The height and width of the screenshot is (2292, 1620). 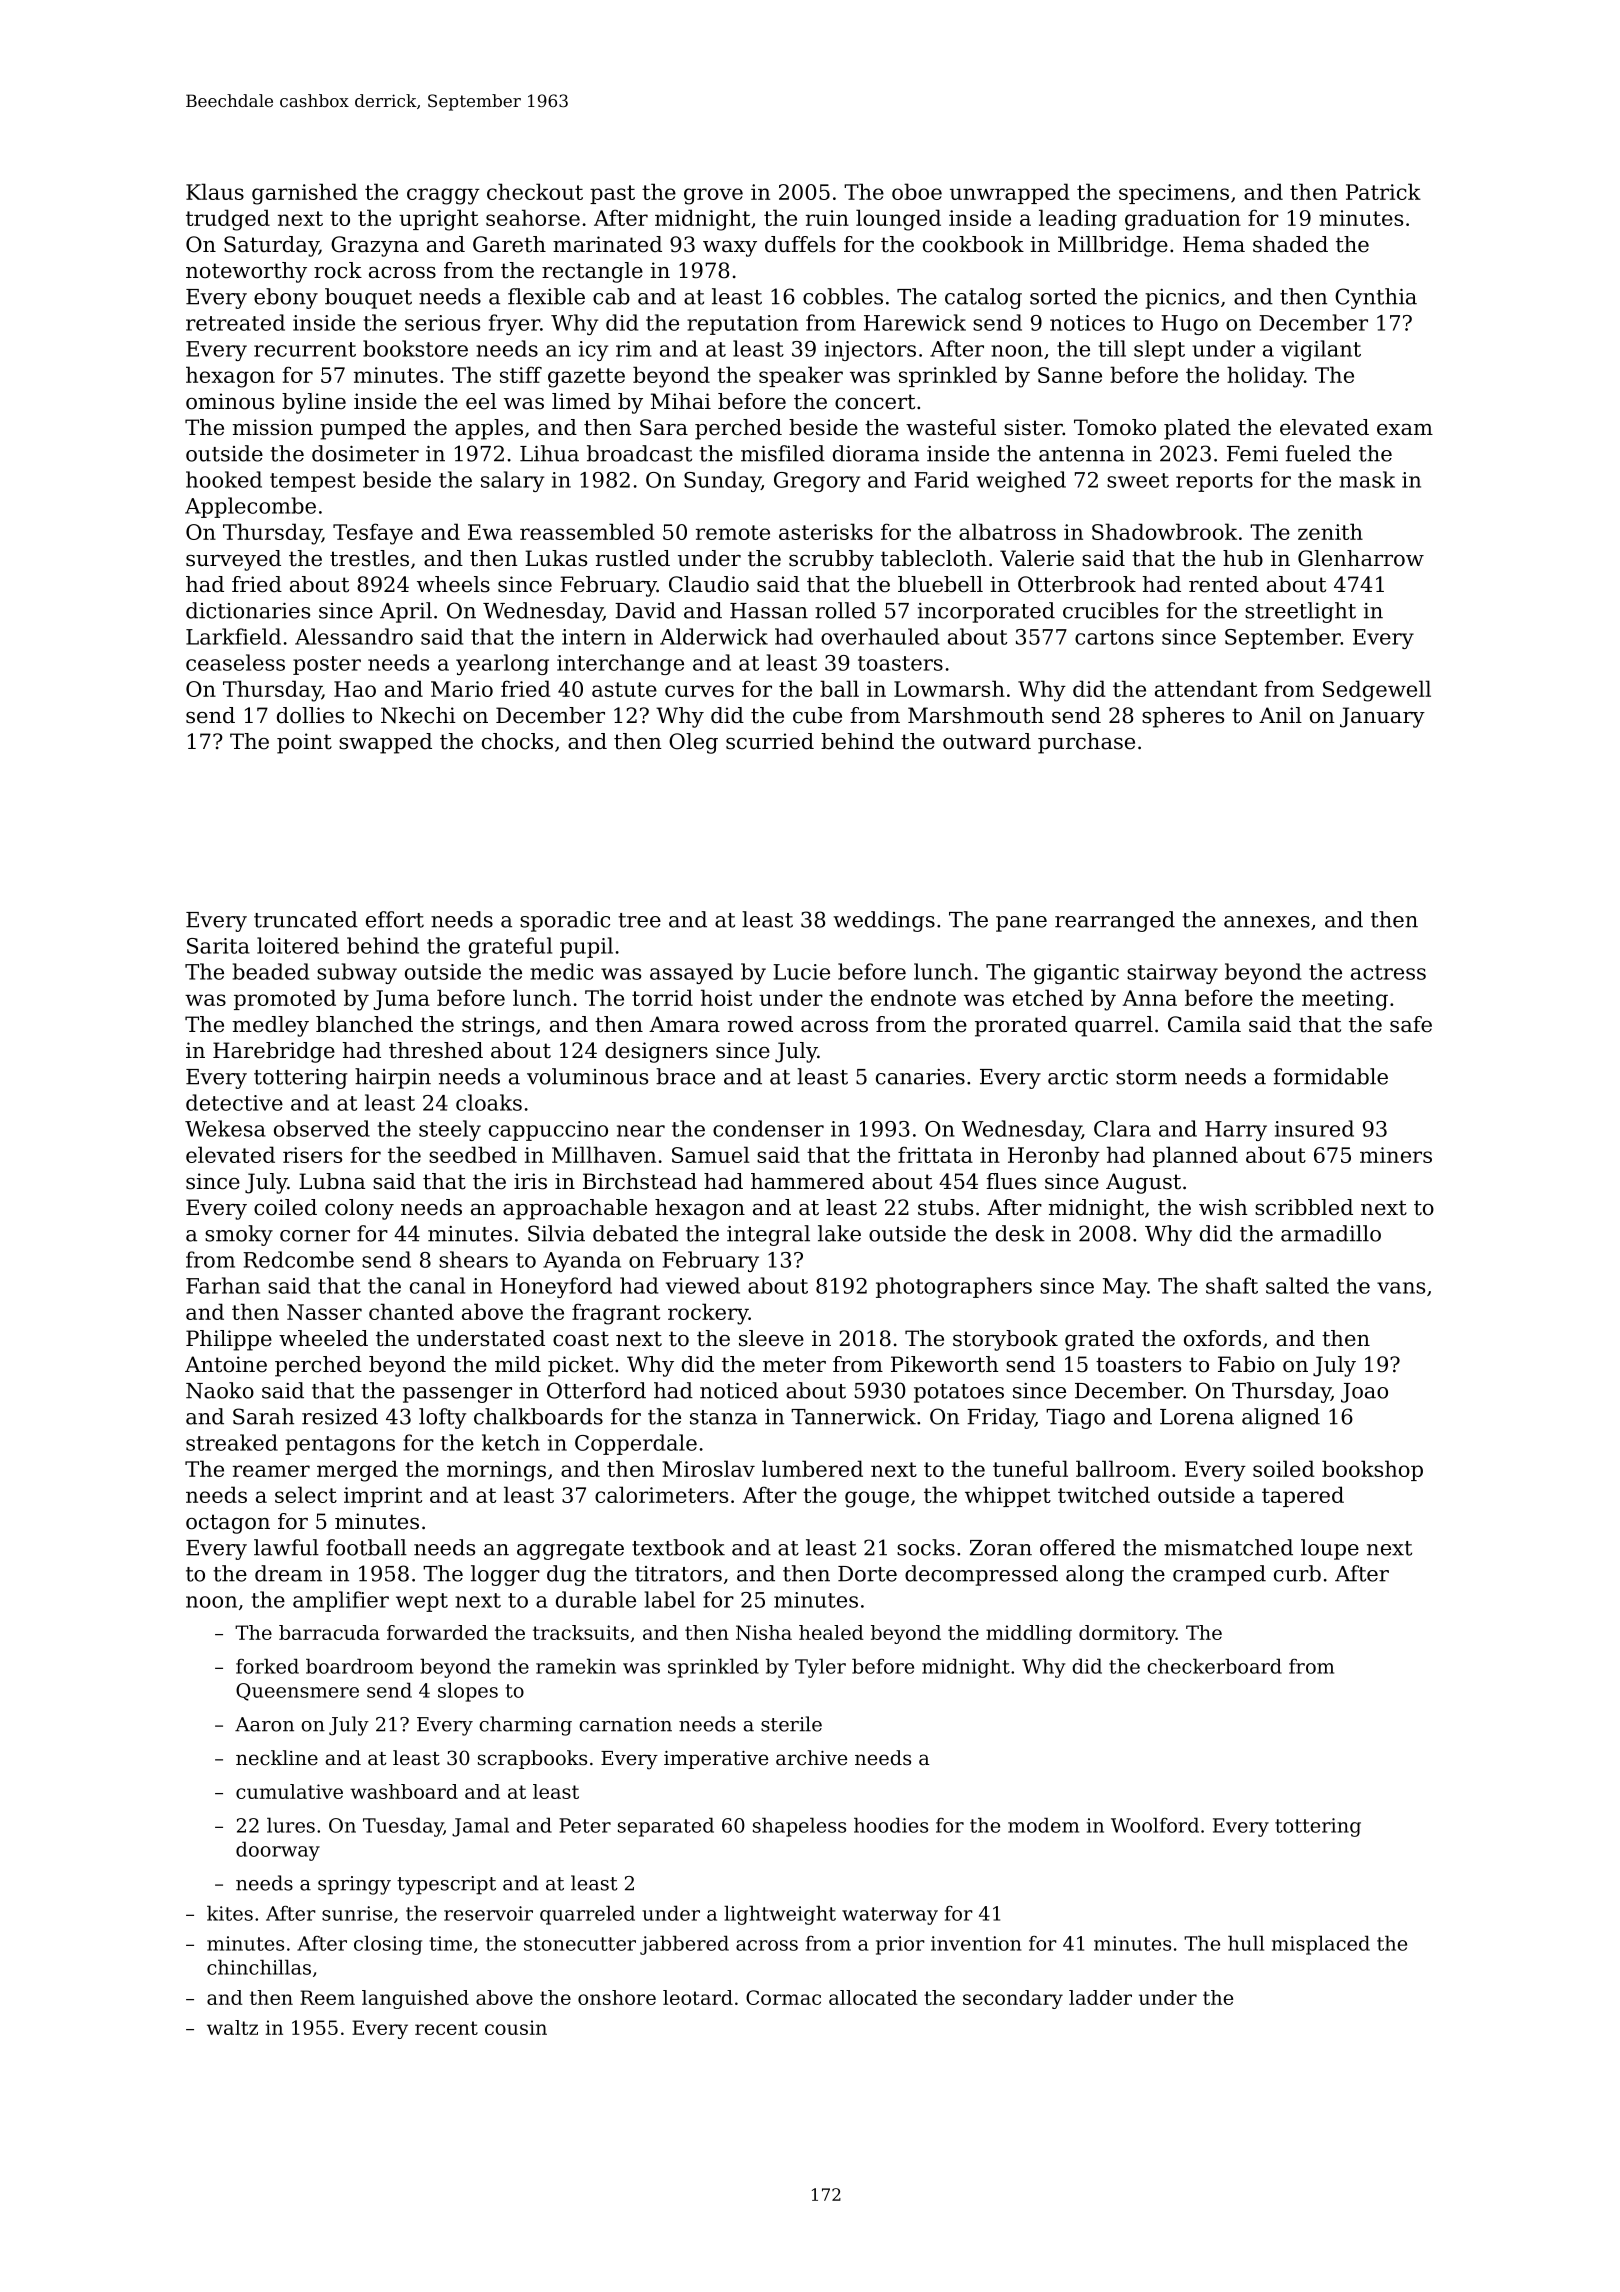 I want to click on Tyler, so click(x=820, y=1668).
